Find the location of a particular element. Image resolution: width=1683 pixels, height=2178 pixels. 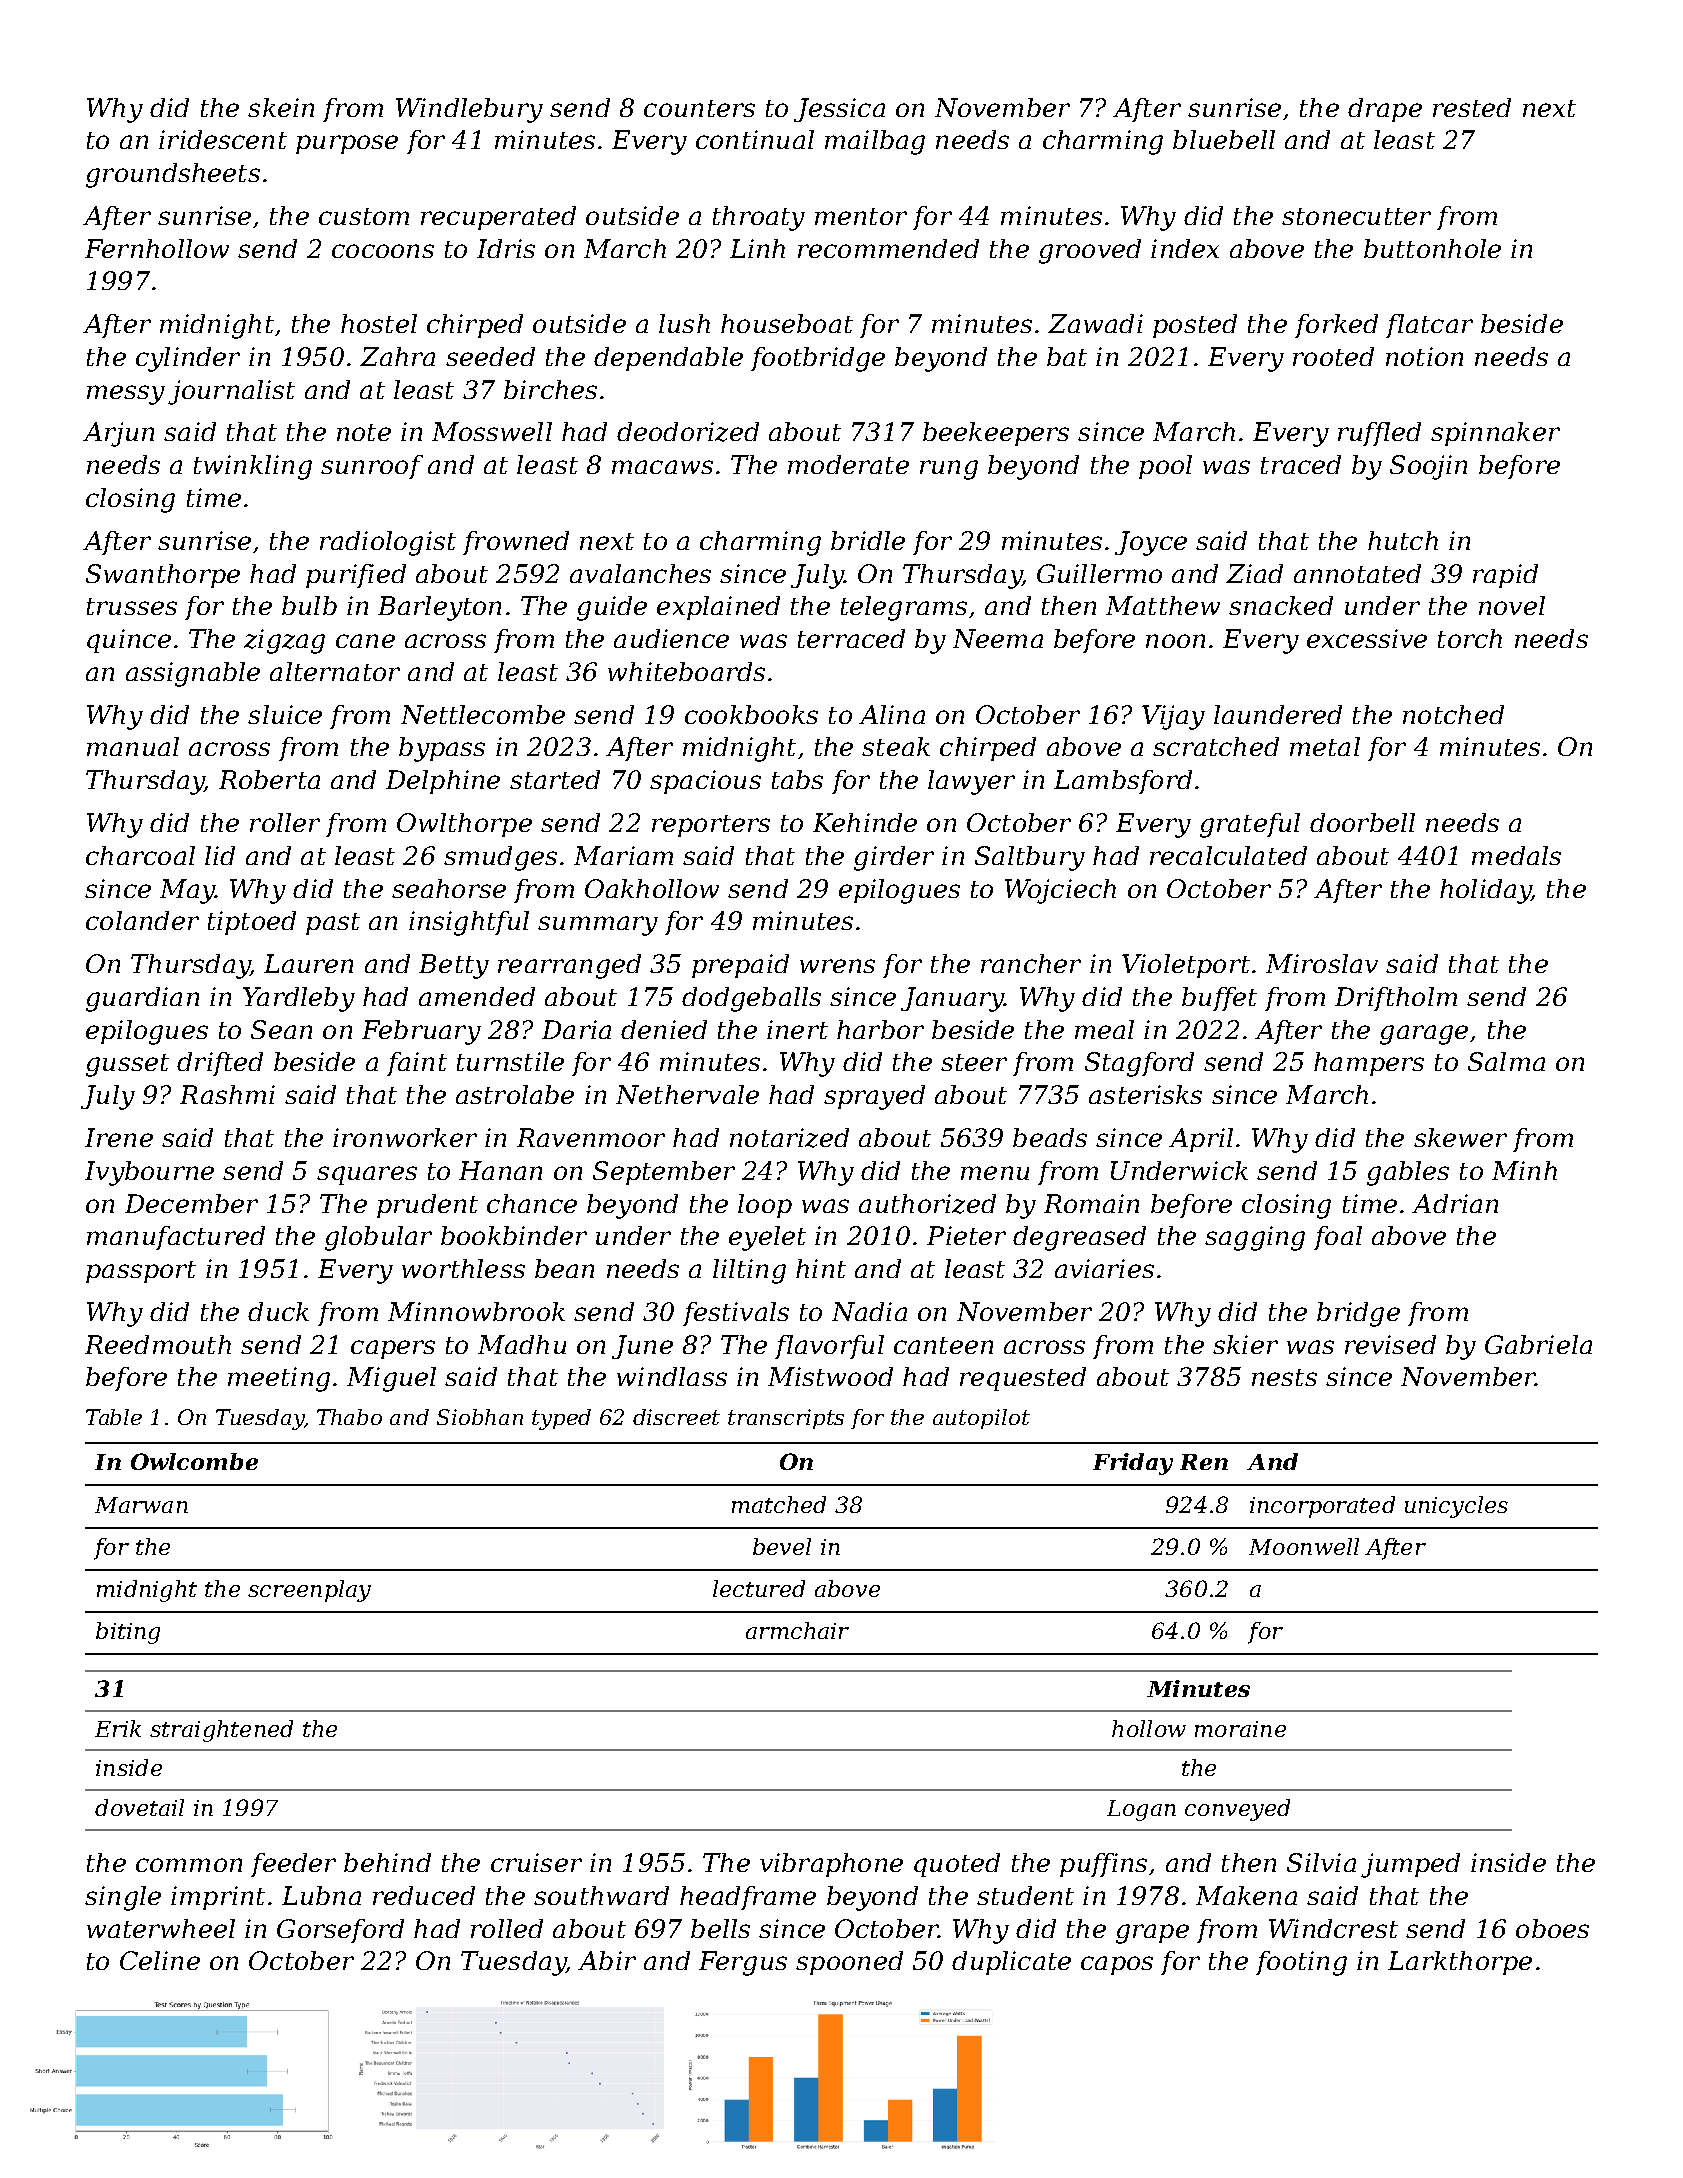

Irene is located at coordinates (119, 1137).
